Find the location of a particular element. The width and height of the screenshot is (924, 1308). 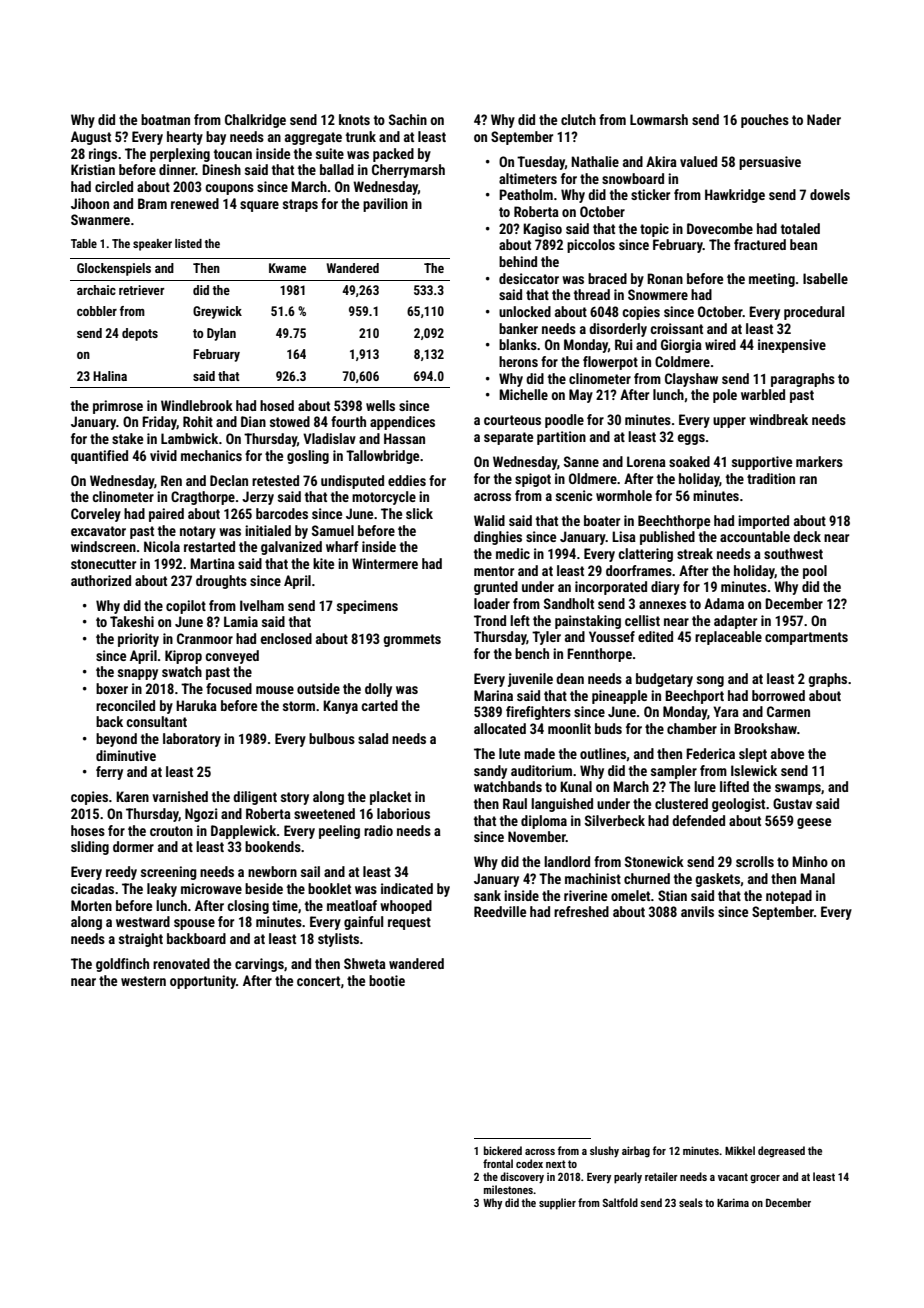

wells is located at coordinates (380, 405).
